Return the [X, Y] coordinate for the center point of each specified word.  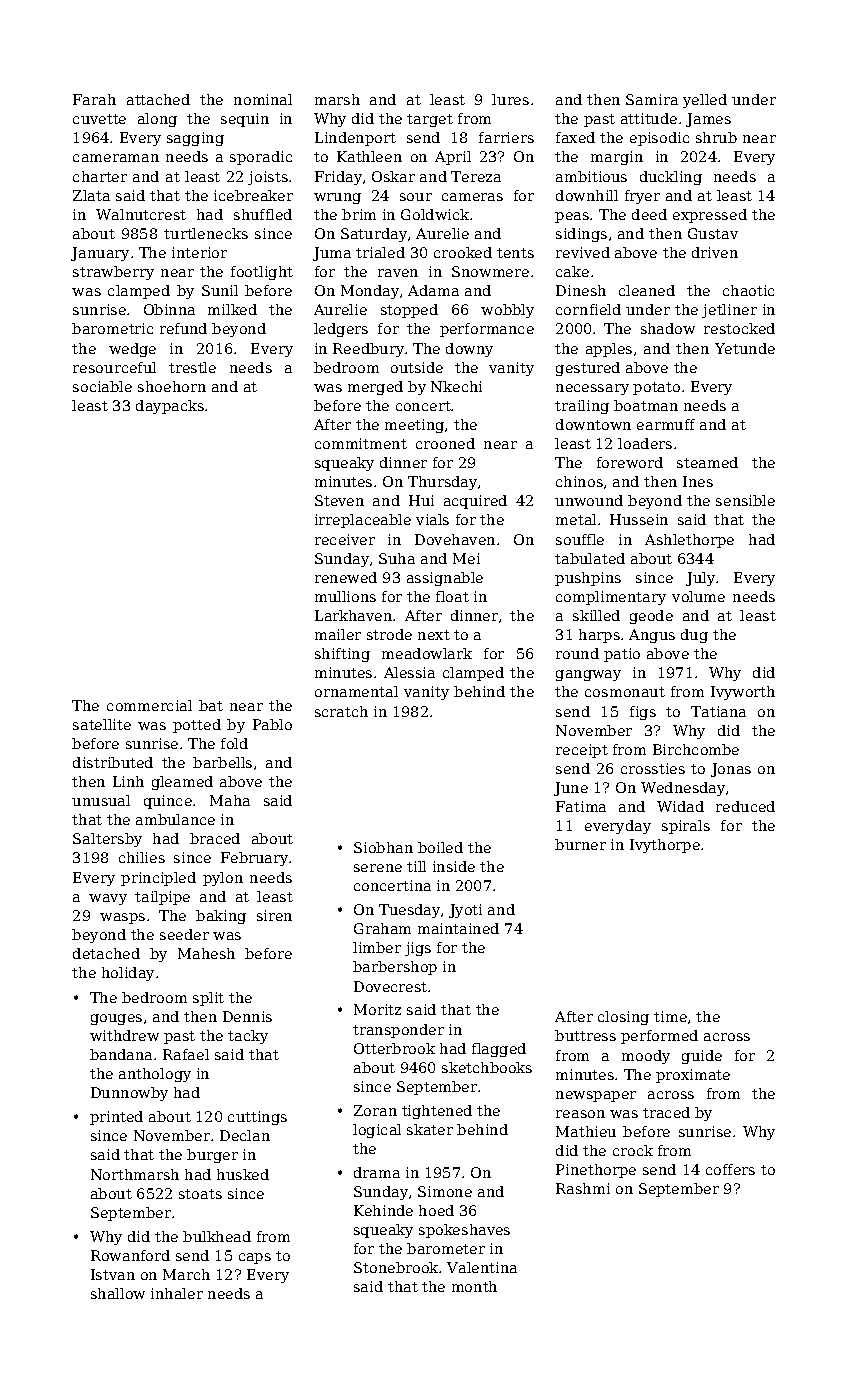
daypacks [170, 407]
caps [255, 1258]
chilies [142, 857]
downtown [593, 424]
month [474, 1286]
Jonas [731, 770]
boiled [440, 847]
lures [510, 99]
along [157, 120]
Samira [652, 99]
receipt [582, 751]
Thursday [442, 483]
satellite [102, 724]
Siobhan [383, 847]
